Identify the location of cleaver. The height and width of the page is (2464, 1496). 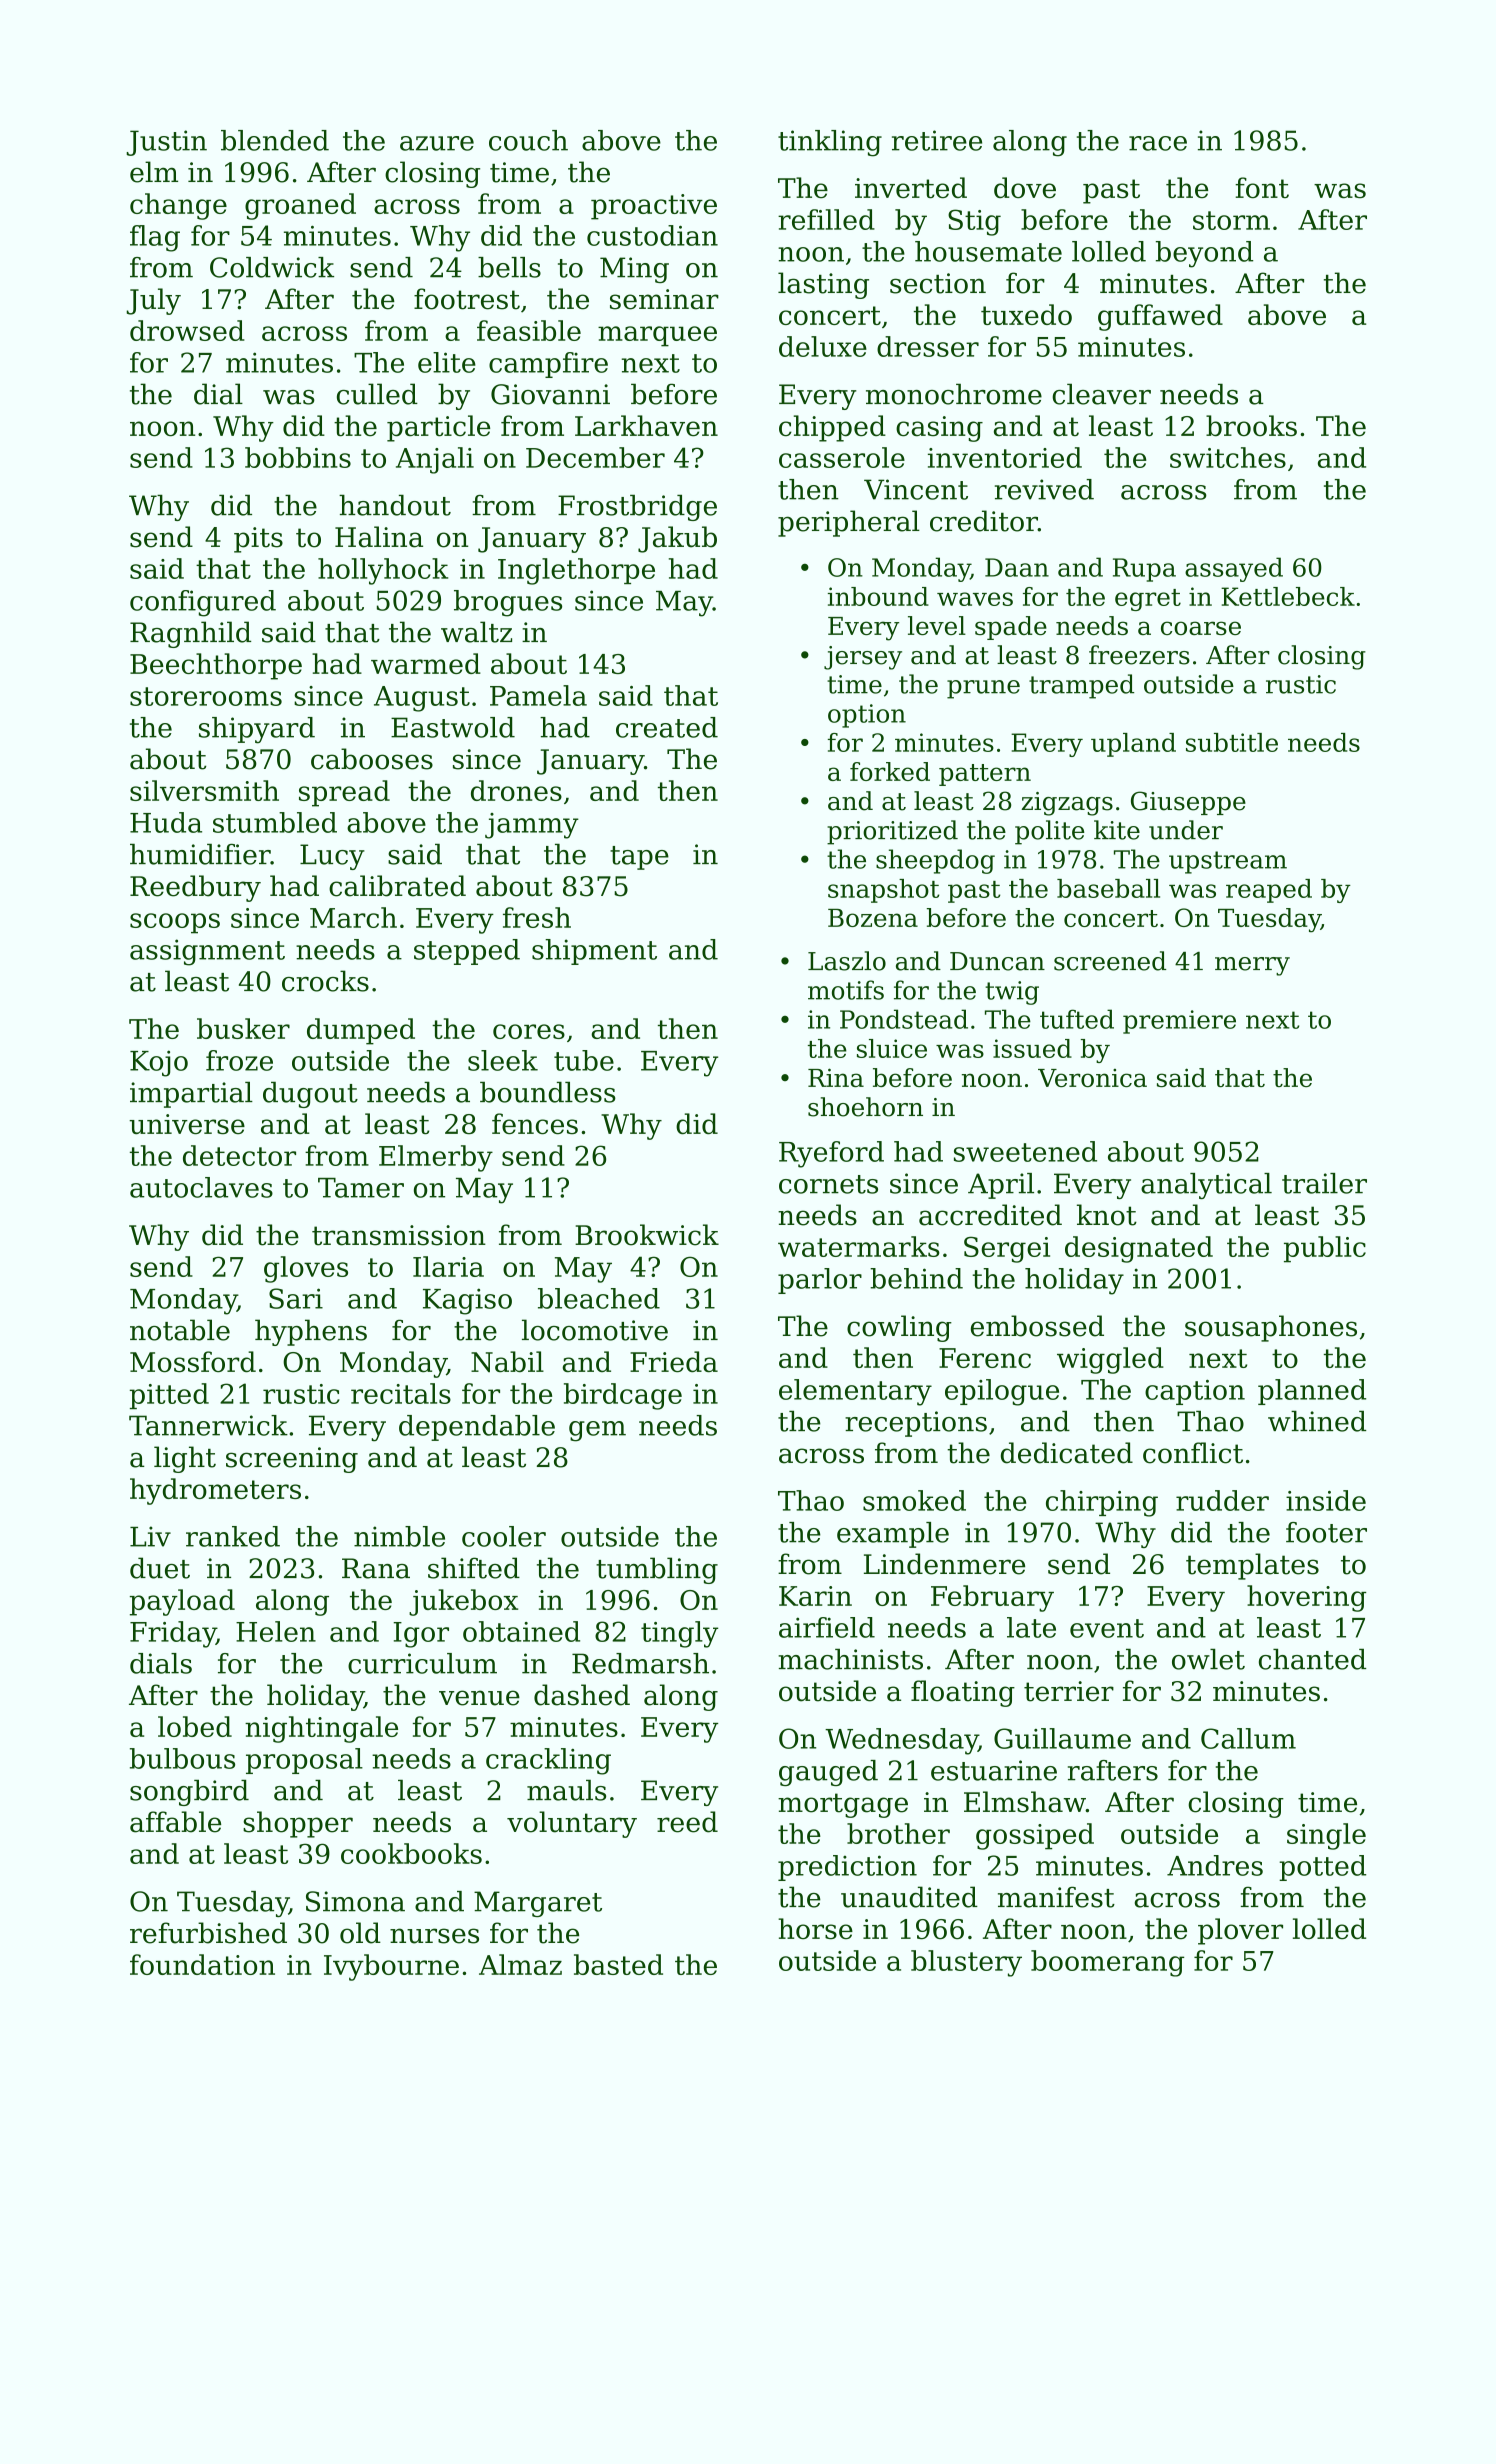
(1101, 394).
